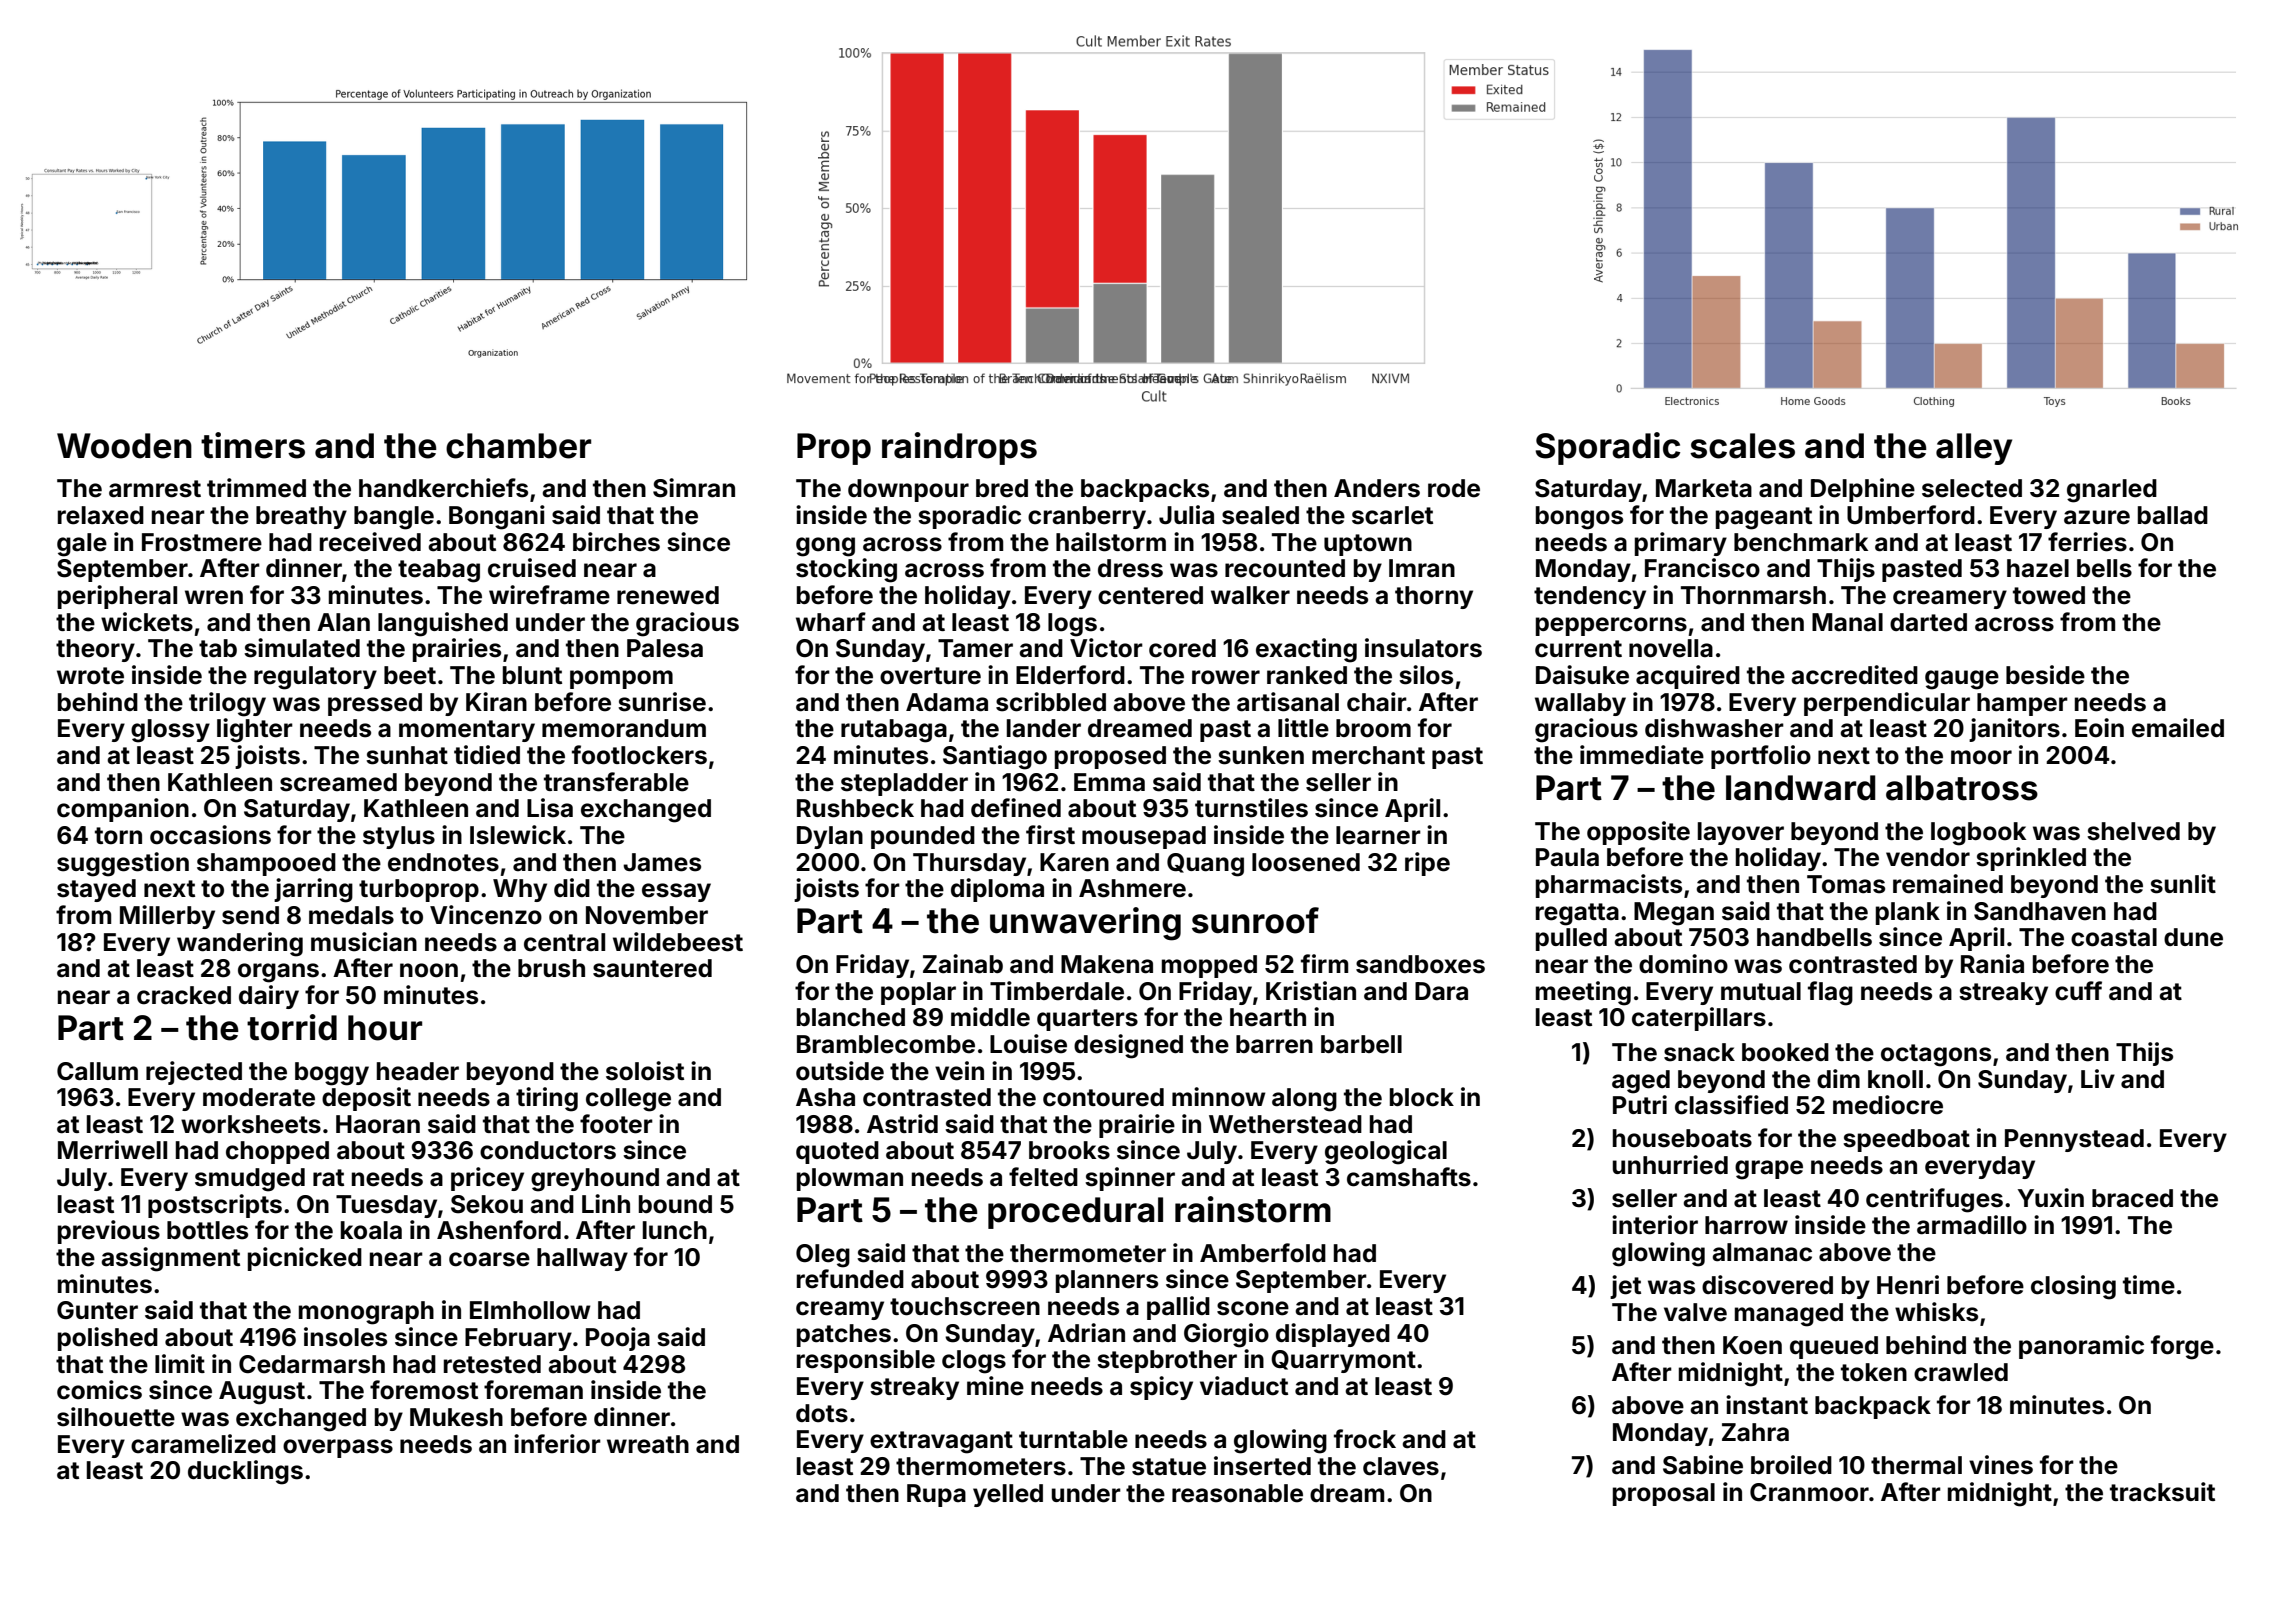  I want to click on monograph, so click(366, 1313).
